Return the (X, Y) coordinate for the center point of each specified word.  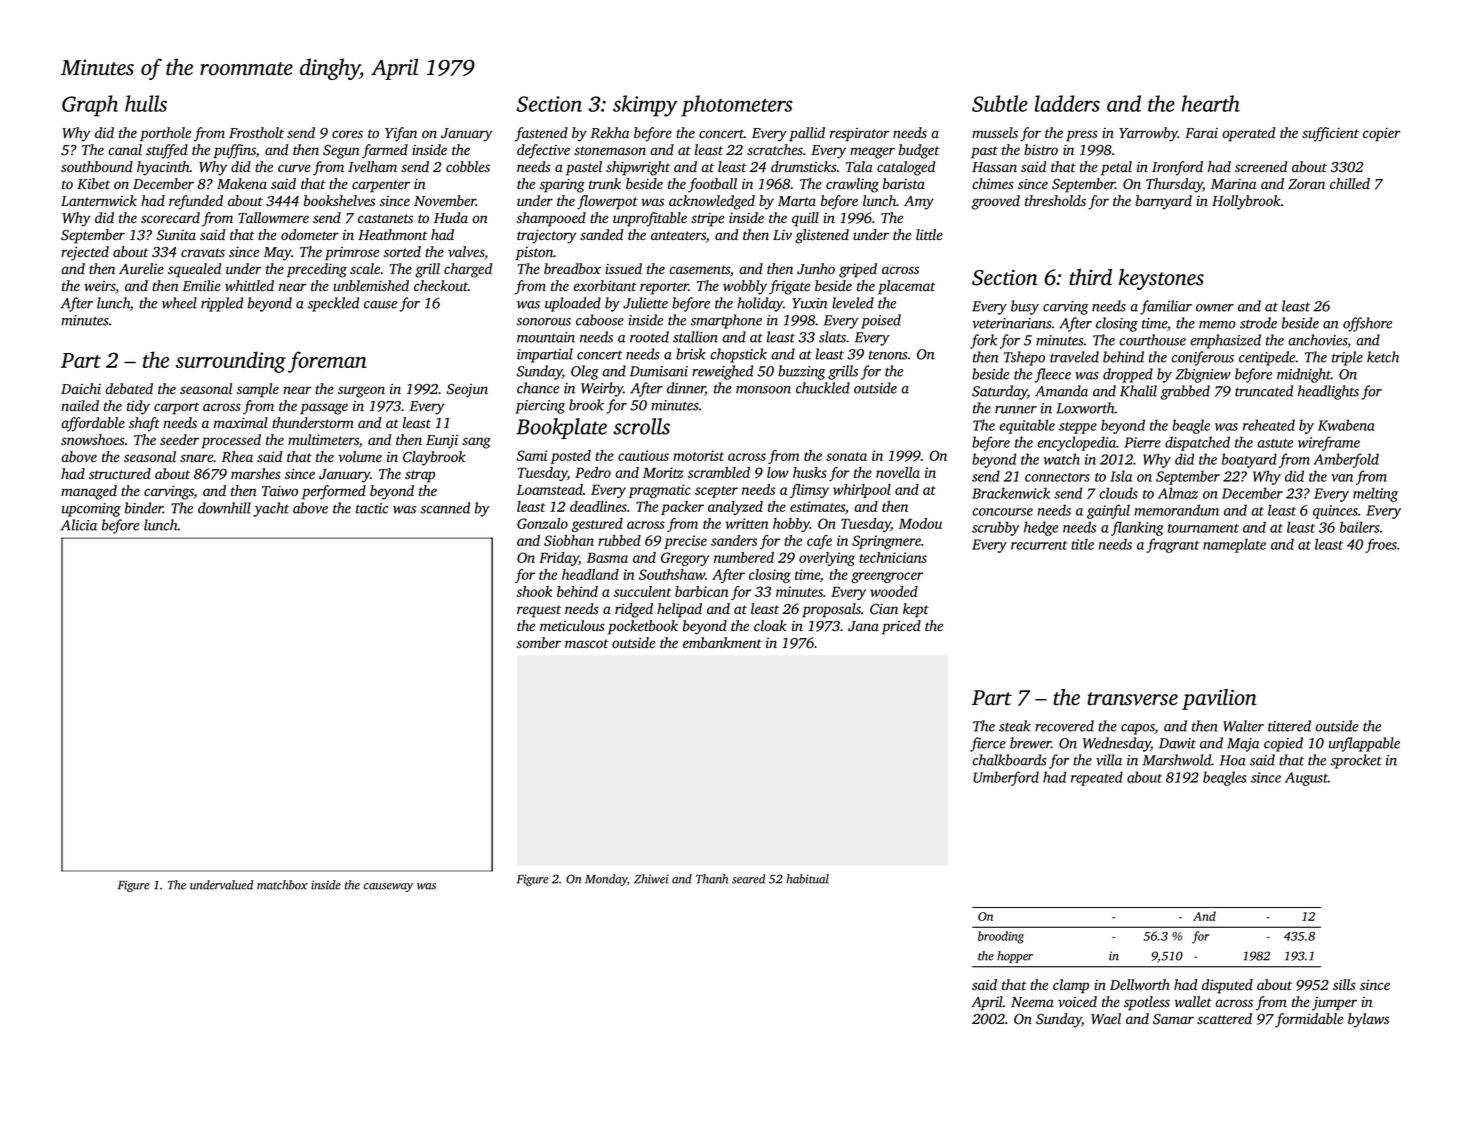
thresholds (1055, 201)
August (1306, 779)
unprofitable (650, 219)
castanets (385, 219)
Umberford (1006, 778)
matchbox (282, 885)
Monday (606, 880)
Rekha (609, 133)
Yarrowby (1148, 134)
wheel (179, 303)
